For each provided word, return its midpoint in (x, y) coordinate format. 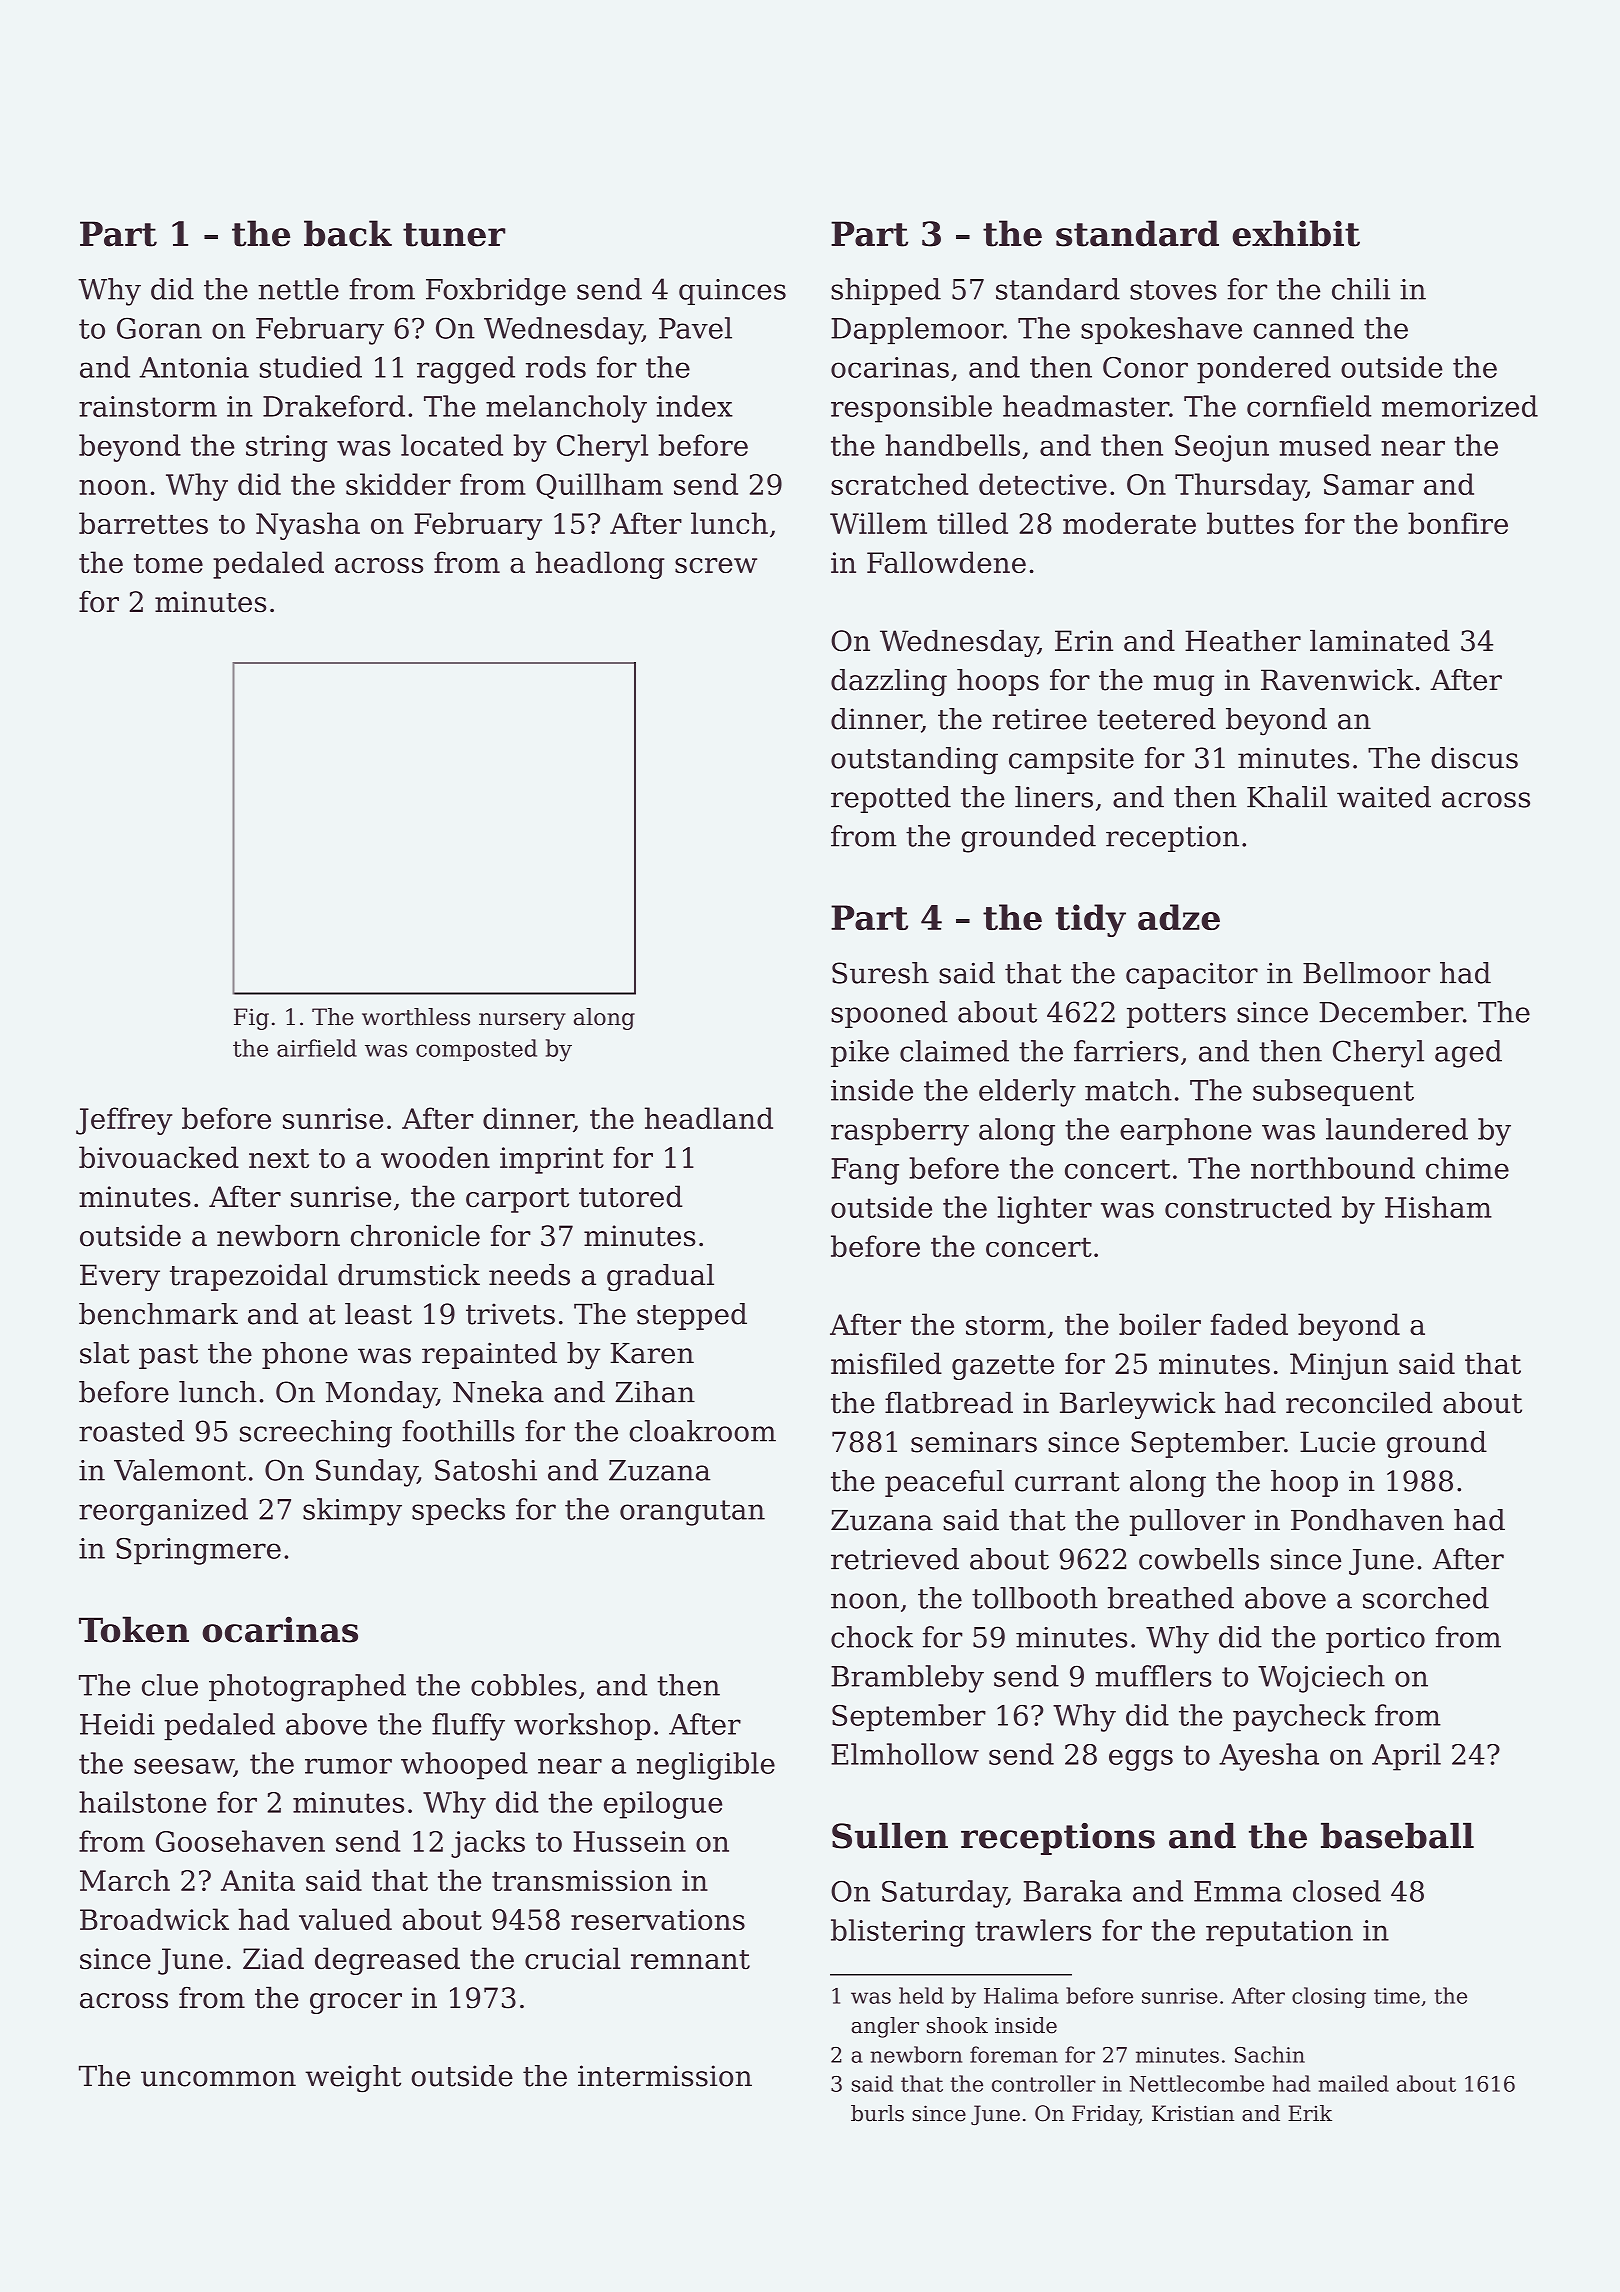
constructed (1248, 1207)
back (348, 233)
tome (168, 563)
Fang (865, 1171)
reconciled (1359, 1403)
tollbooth (1035, 1598)
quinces (732, 292)
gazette (1003, 1367)
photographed (307, 1688)
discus (1474, 758)
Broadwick (154, 1919)
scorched (1426, 1598)
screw (716, 565)
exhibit (1296, 233)
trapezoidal (249, 1277)
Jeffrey (124, 1121)
